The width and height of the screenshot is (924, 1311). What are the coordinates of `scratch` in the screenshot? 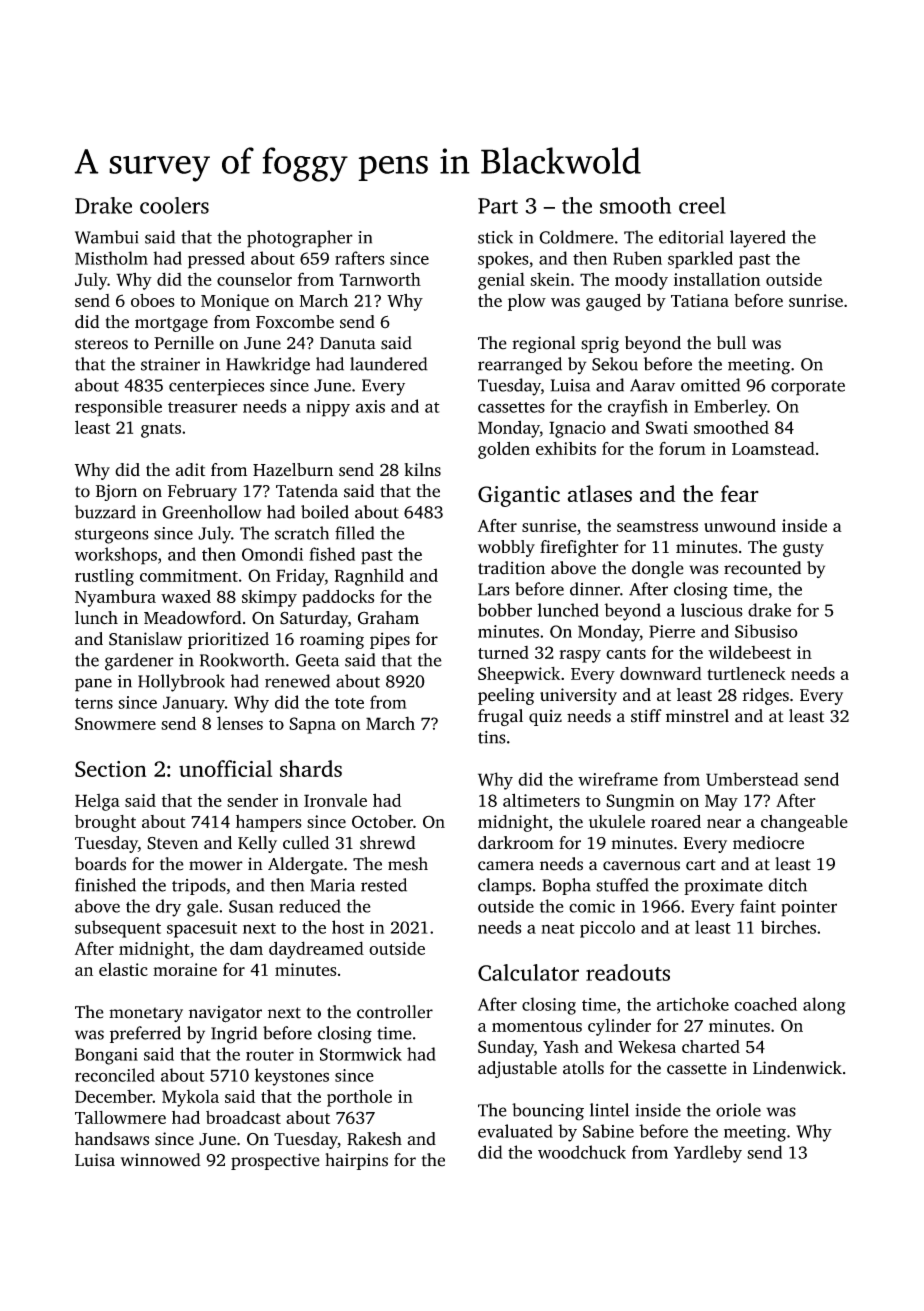 It's located at (302, 533).
